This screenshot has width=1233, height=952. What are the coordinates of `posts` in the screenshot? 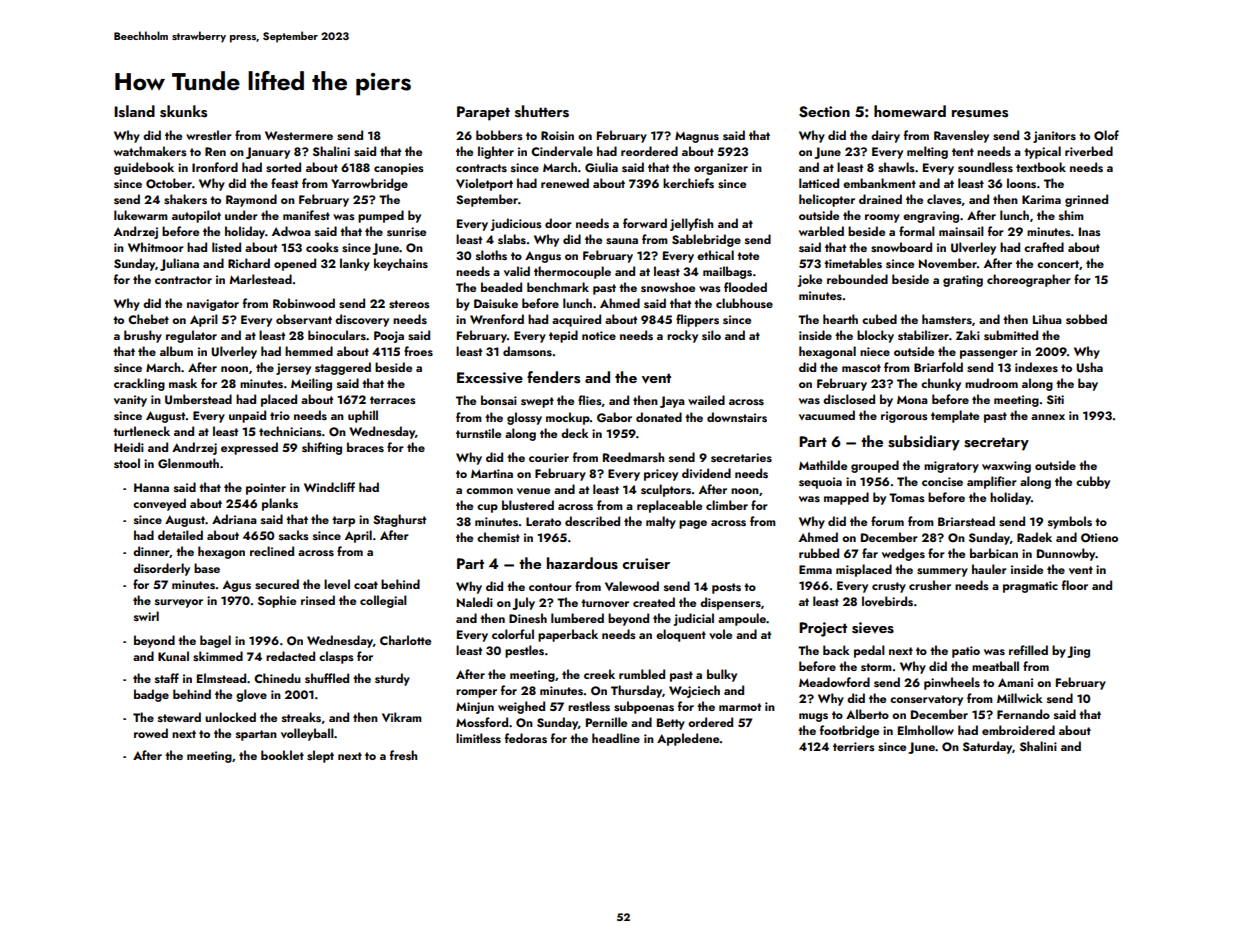 It's located at (726, 588).
